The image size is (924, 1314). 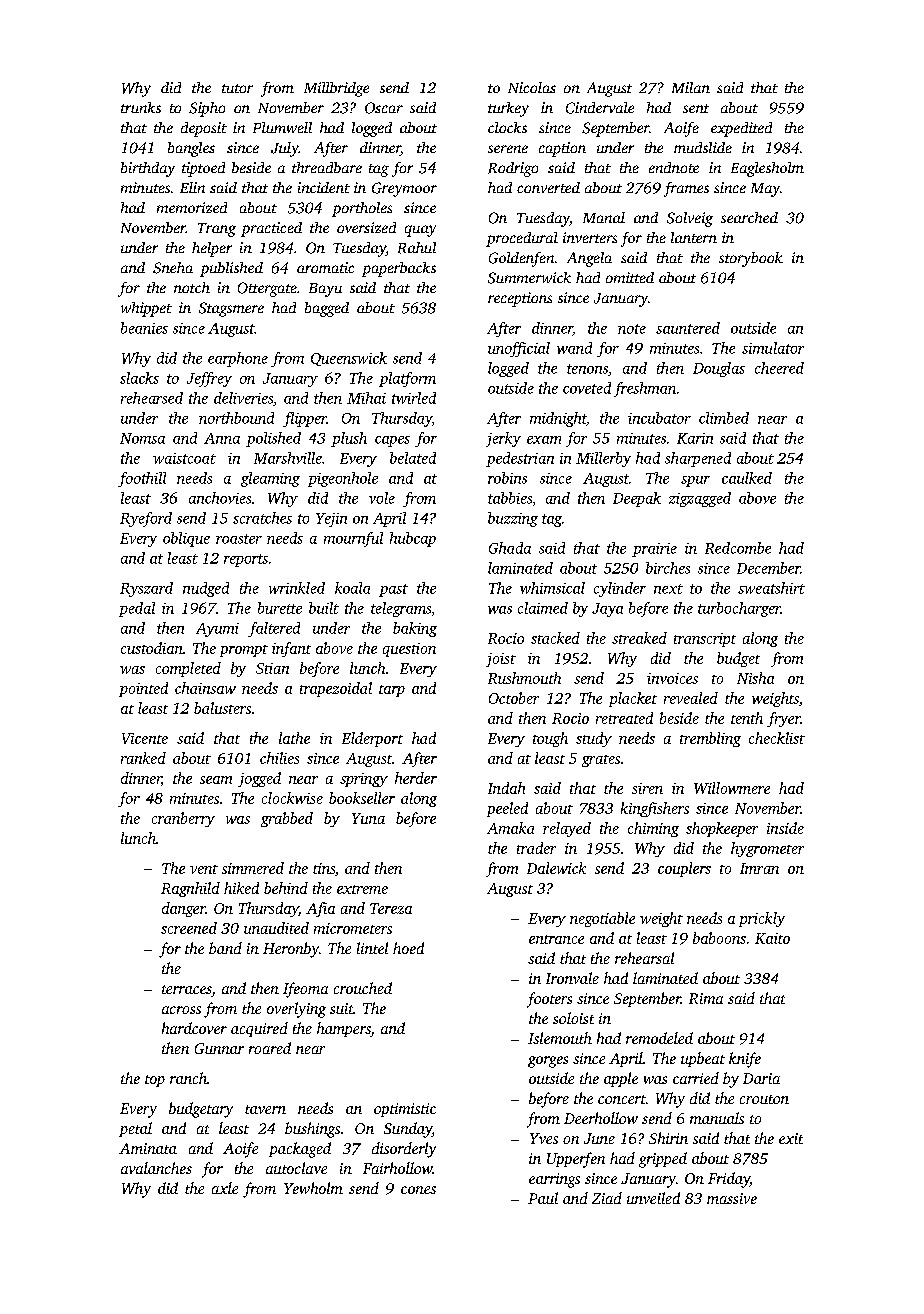 What do you see at coordinates (543, 1198) in the image?
I see `Paul` at bounding box center [543, 1198].
